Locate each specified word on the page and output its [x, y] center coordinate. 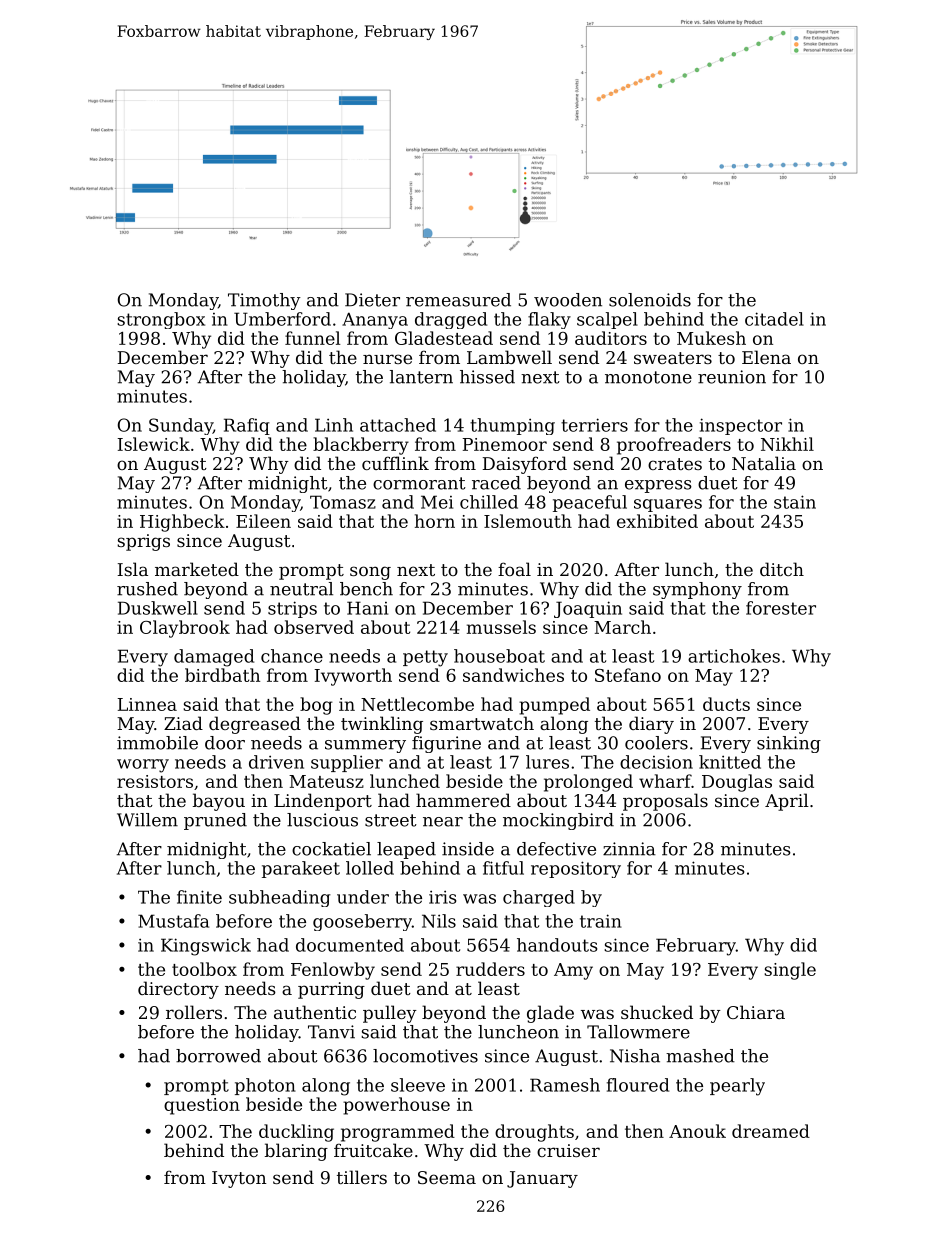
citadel [774, 319]
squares [668, 505]
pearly [737, 1087]
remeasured [458, 300]
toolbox [204, 969]
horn [435, 521]
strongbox [161, 320]
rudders [490, 969]
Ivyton [239, 1179]
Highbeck [182, 523]
